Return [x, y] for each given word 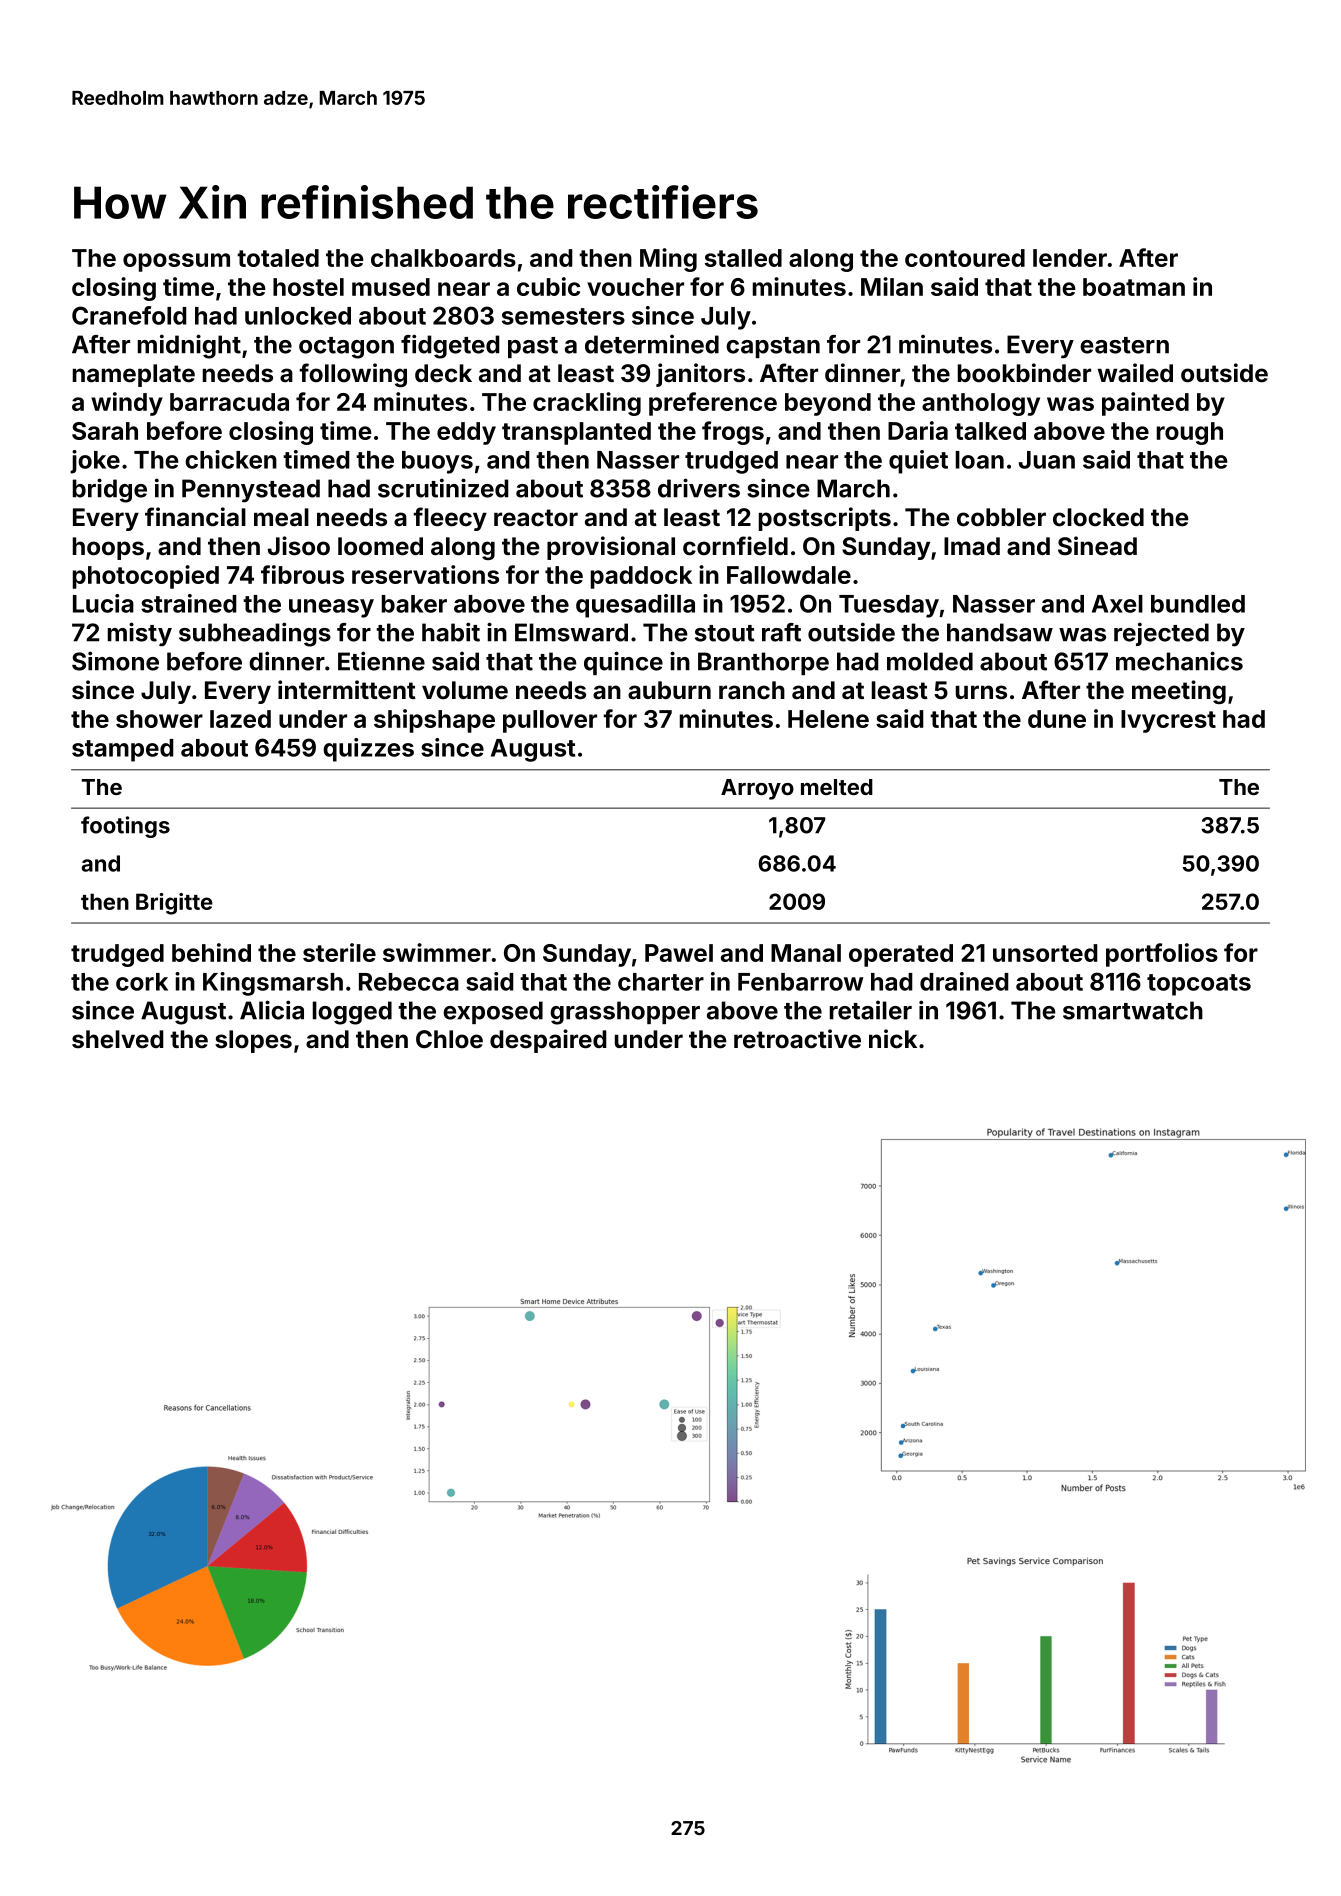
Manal [806, 953]
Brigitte [174, 904]
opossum [176, 262]
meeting [1179, 692]
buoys [437, 462]
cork [142, 982]
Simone [115, 661]
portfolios [1162, 955]
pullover [550, 721]
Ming [668, 260]
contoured [965, 258]
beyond [828, 404]
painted [1145, 404]
